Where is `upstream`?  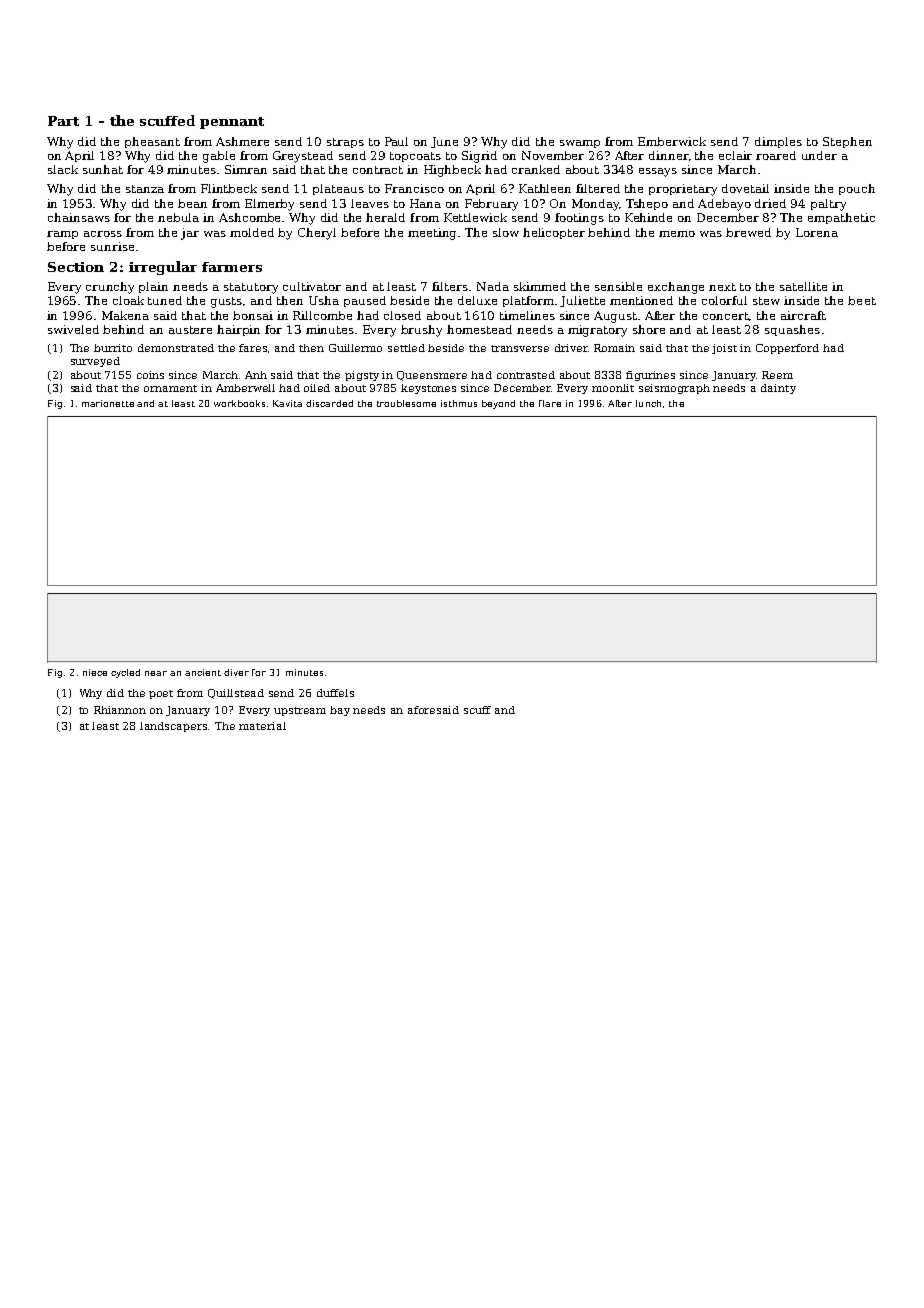
upstream is located at coordinates (300, 711).
